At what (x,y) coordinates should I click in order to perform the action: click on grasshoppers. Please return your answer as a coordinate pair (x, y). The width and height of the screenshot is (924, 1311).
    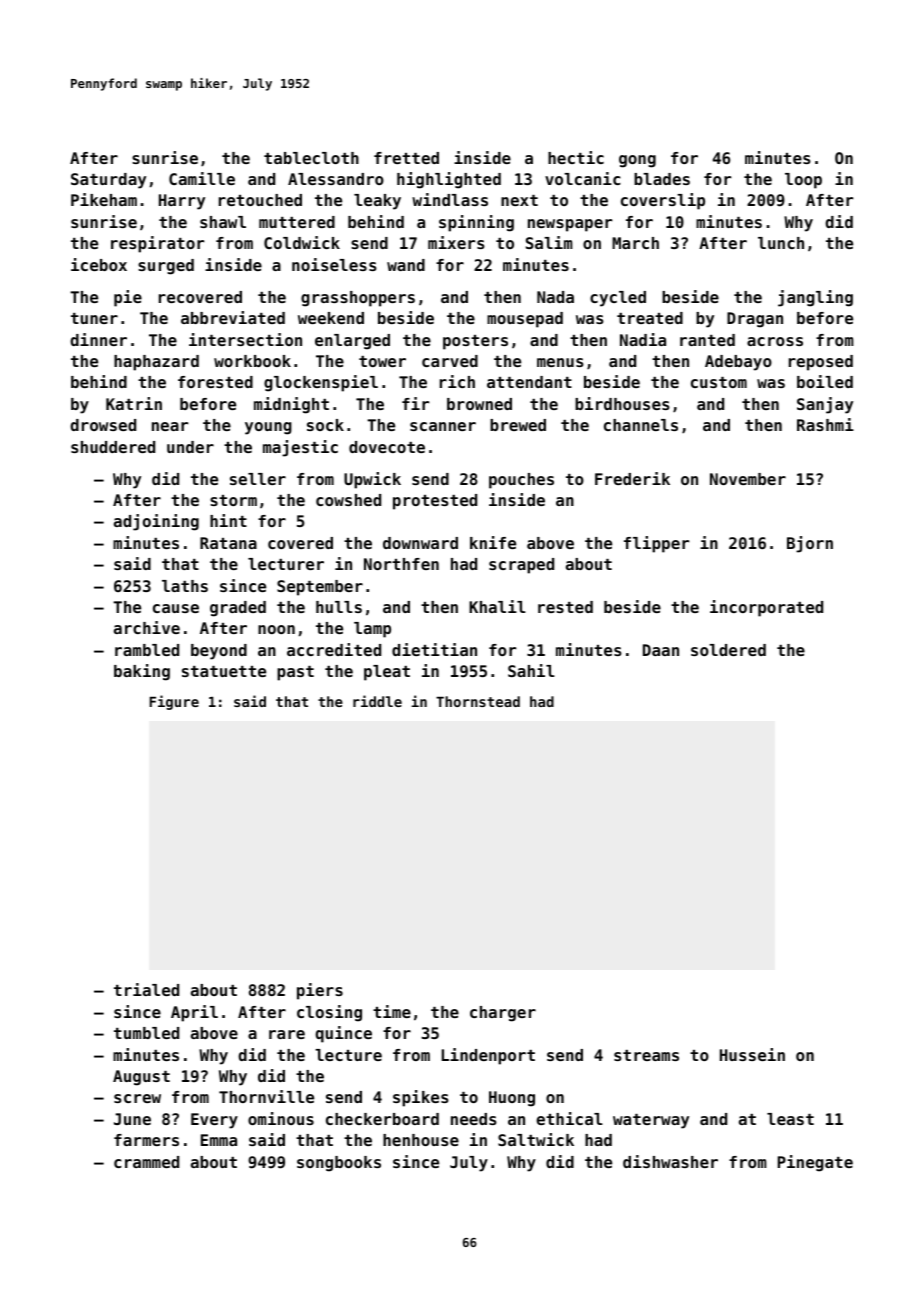
    Looking at the image, I should click on (358, 299).
